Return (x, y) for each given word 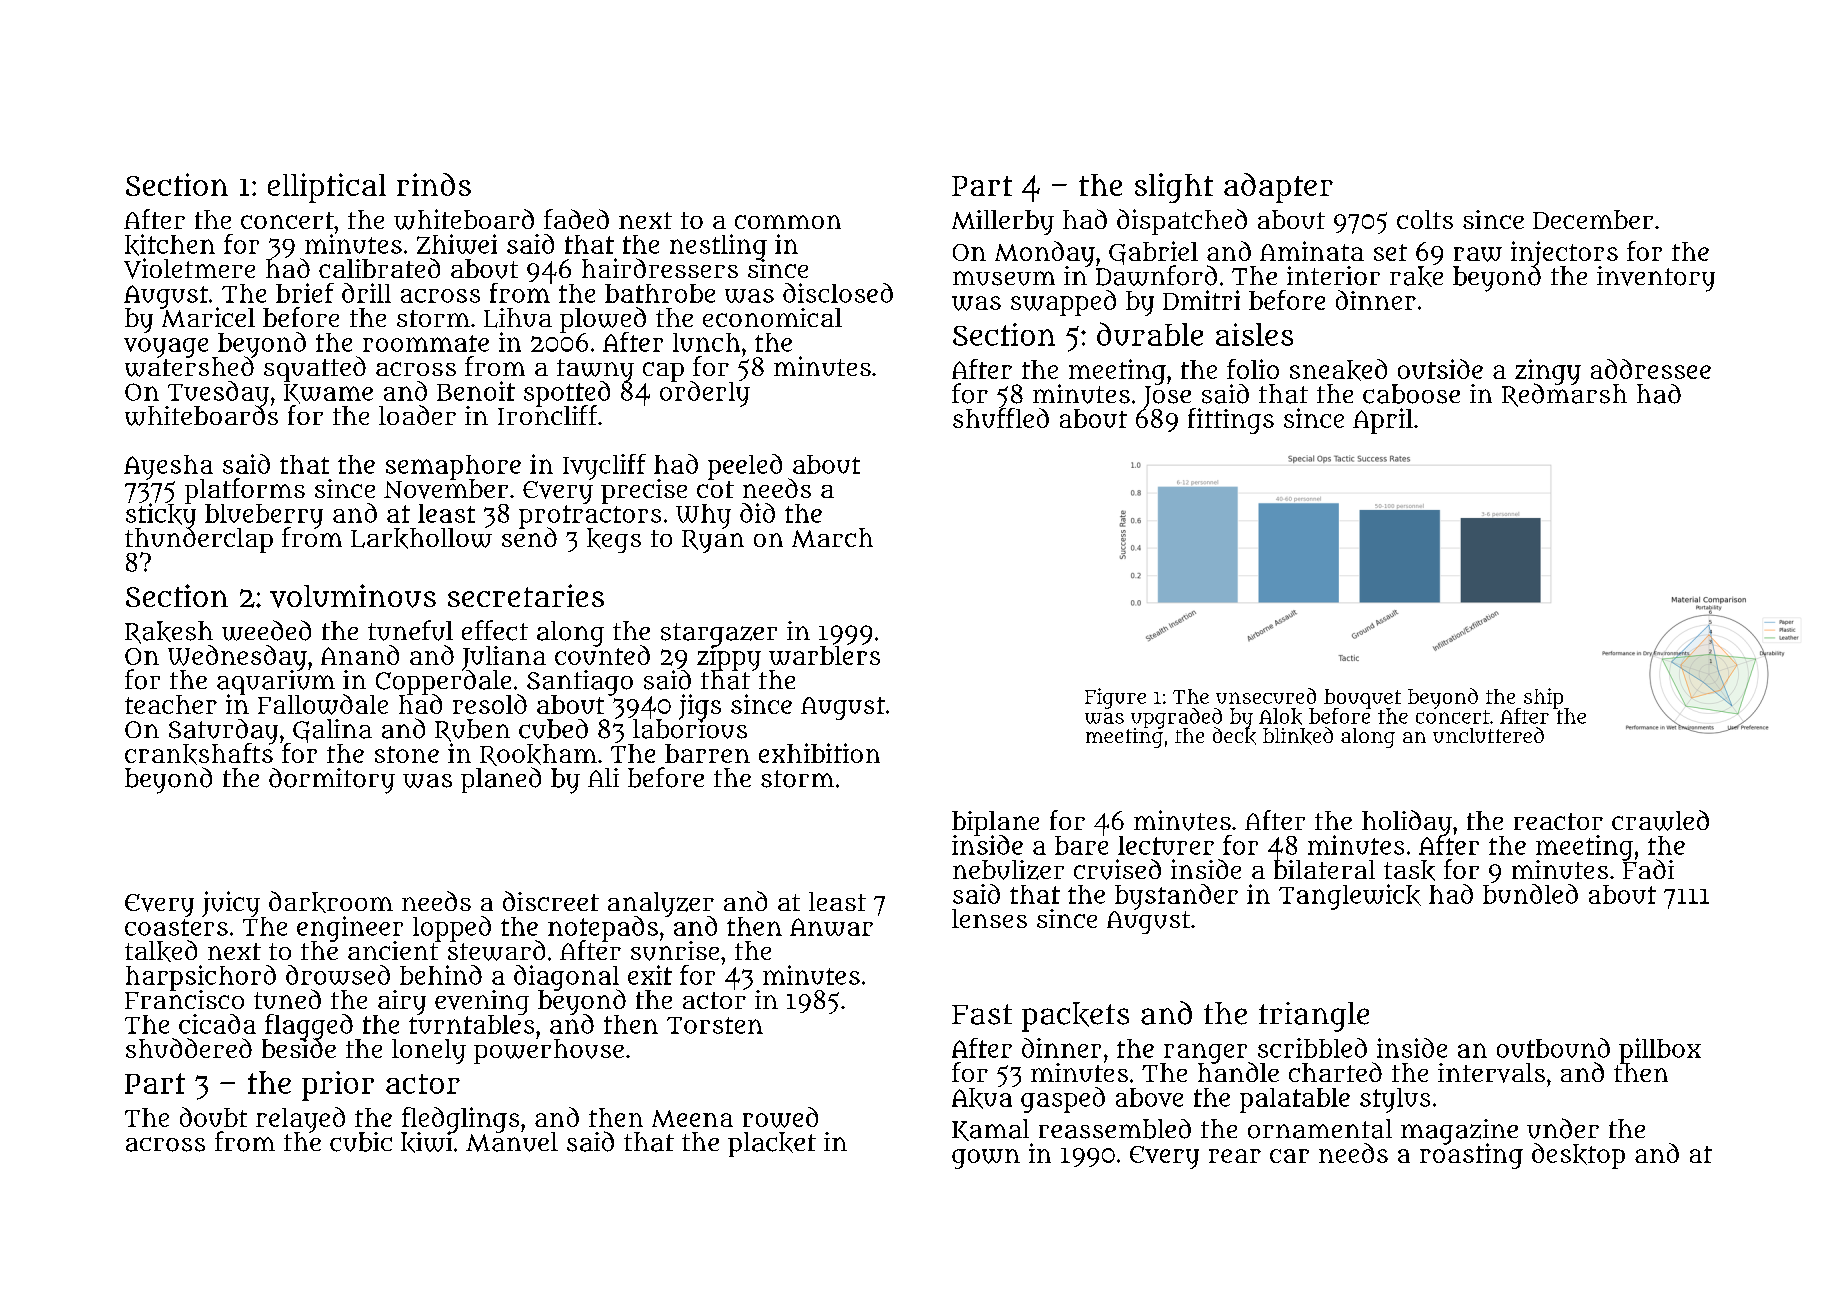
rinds (434, 184)
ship (1543, 698)
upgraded (1176, 718)
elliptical (327, 188)
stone (407, 754)
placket (772, 1144)
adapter (1278, 188)
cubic (361, 1142)
